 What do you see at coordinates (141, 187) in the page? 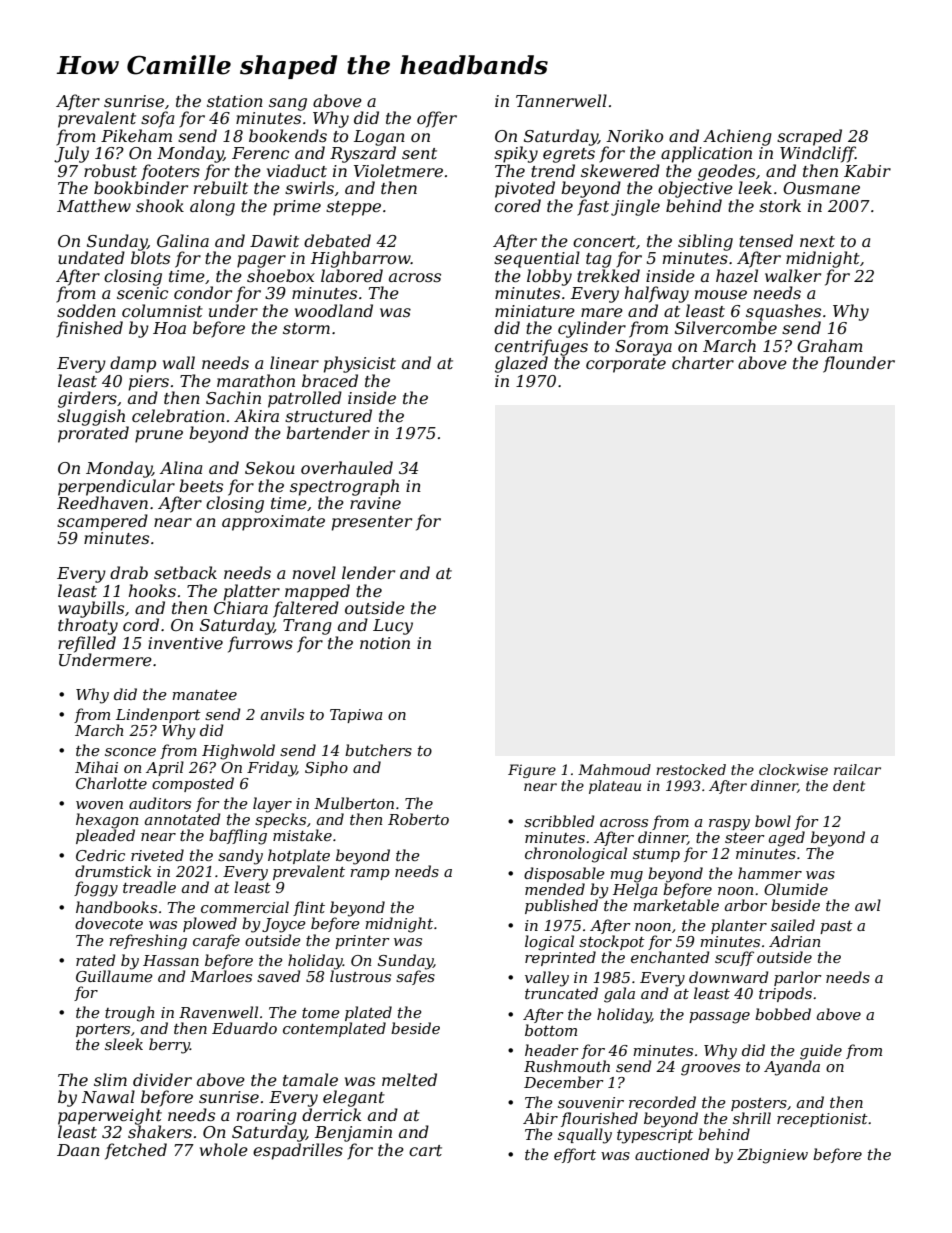
I see `bookbinder` at bounding box center [141, 187].
